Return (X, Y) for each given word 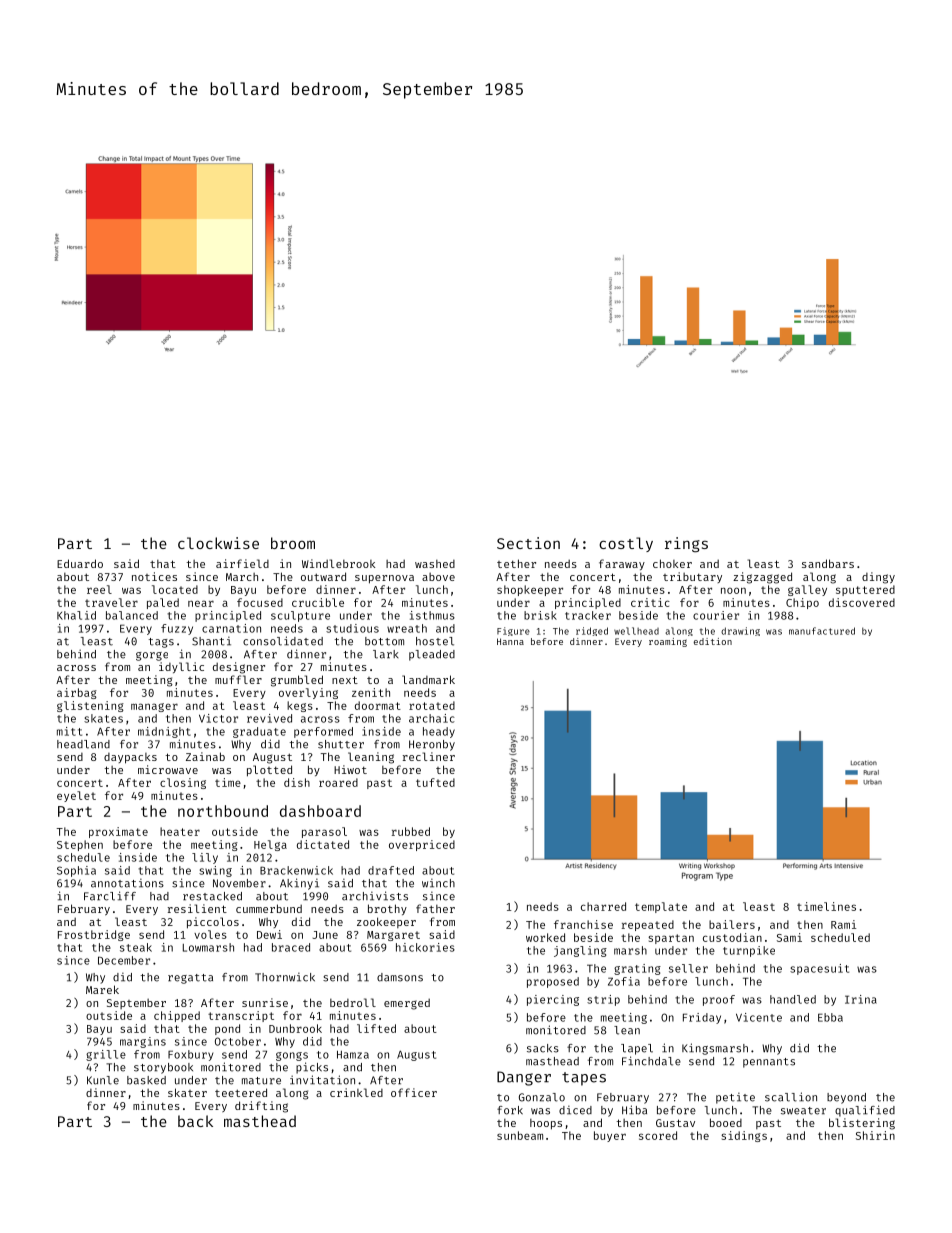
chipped (177, 1016)
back (195, 1121)
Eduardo (80, 563)
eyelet (76, 796)
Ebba (830, 1017)
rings (686, 545)
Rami (843, 924)
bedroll (353, 1002)
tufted (435, 782)
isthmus (432, 615)
